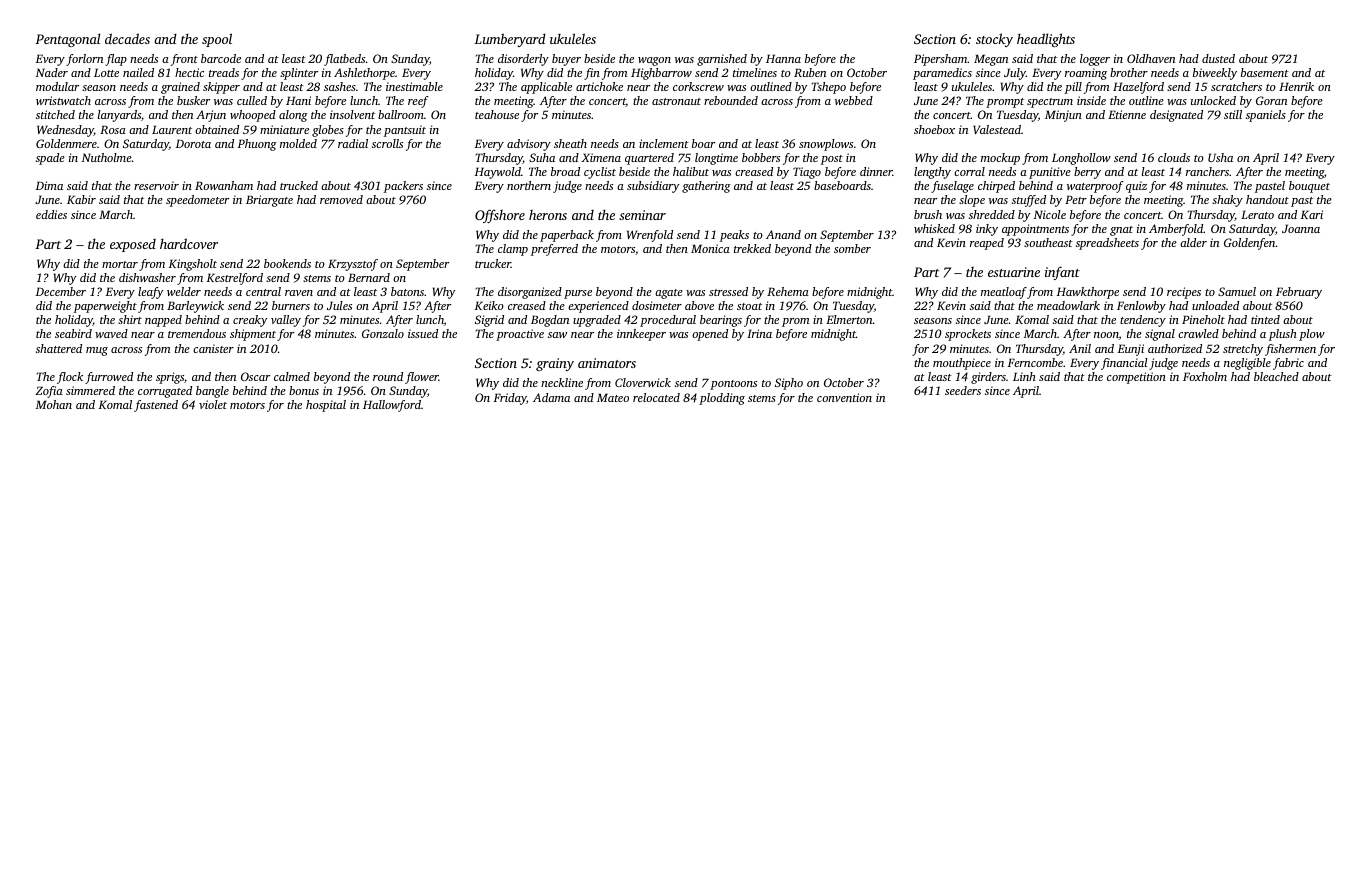 The image size is (1372, 887). Describe the element at coordinates (1050, 214) in the image. I see `Nicole` at that location.
